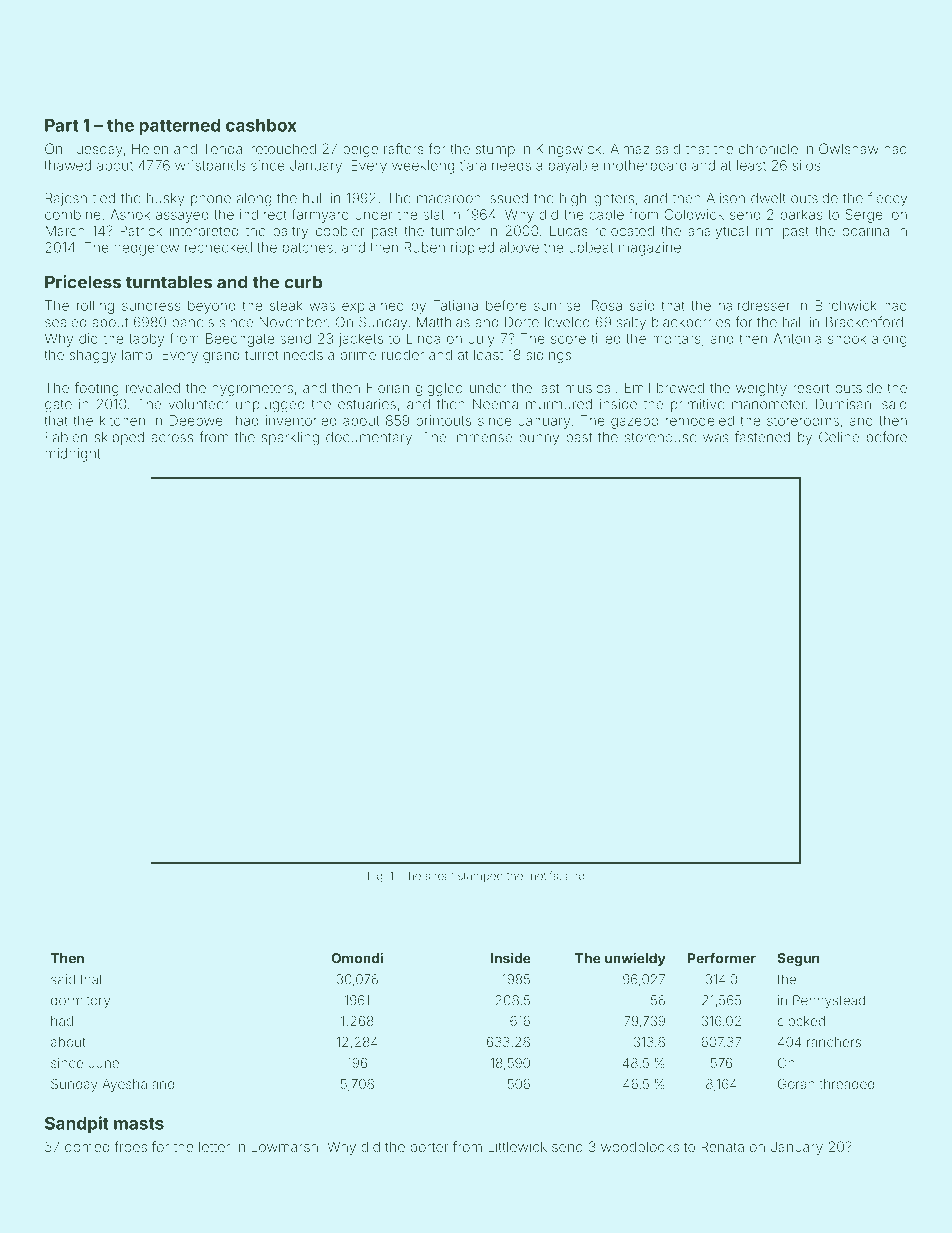  What do you see at coordinates (798, 959) in the screenshot?
I see `Segun` at bounding box center [798, 959].
